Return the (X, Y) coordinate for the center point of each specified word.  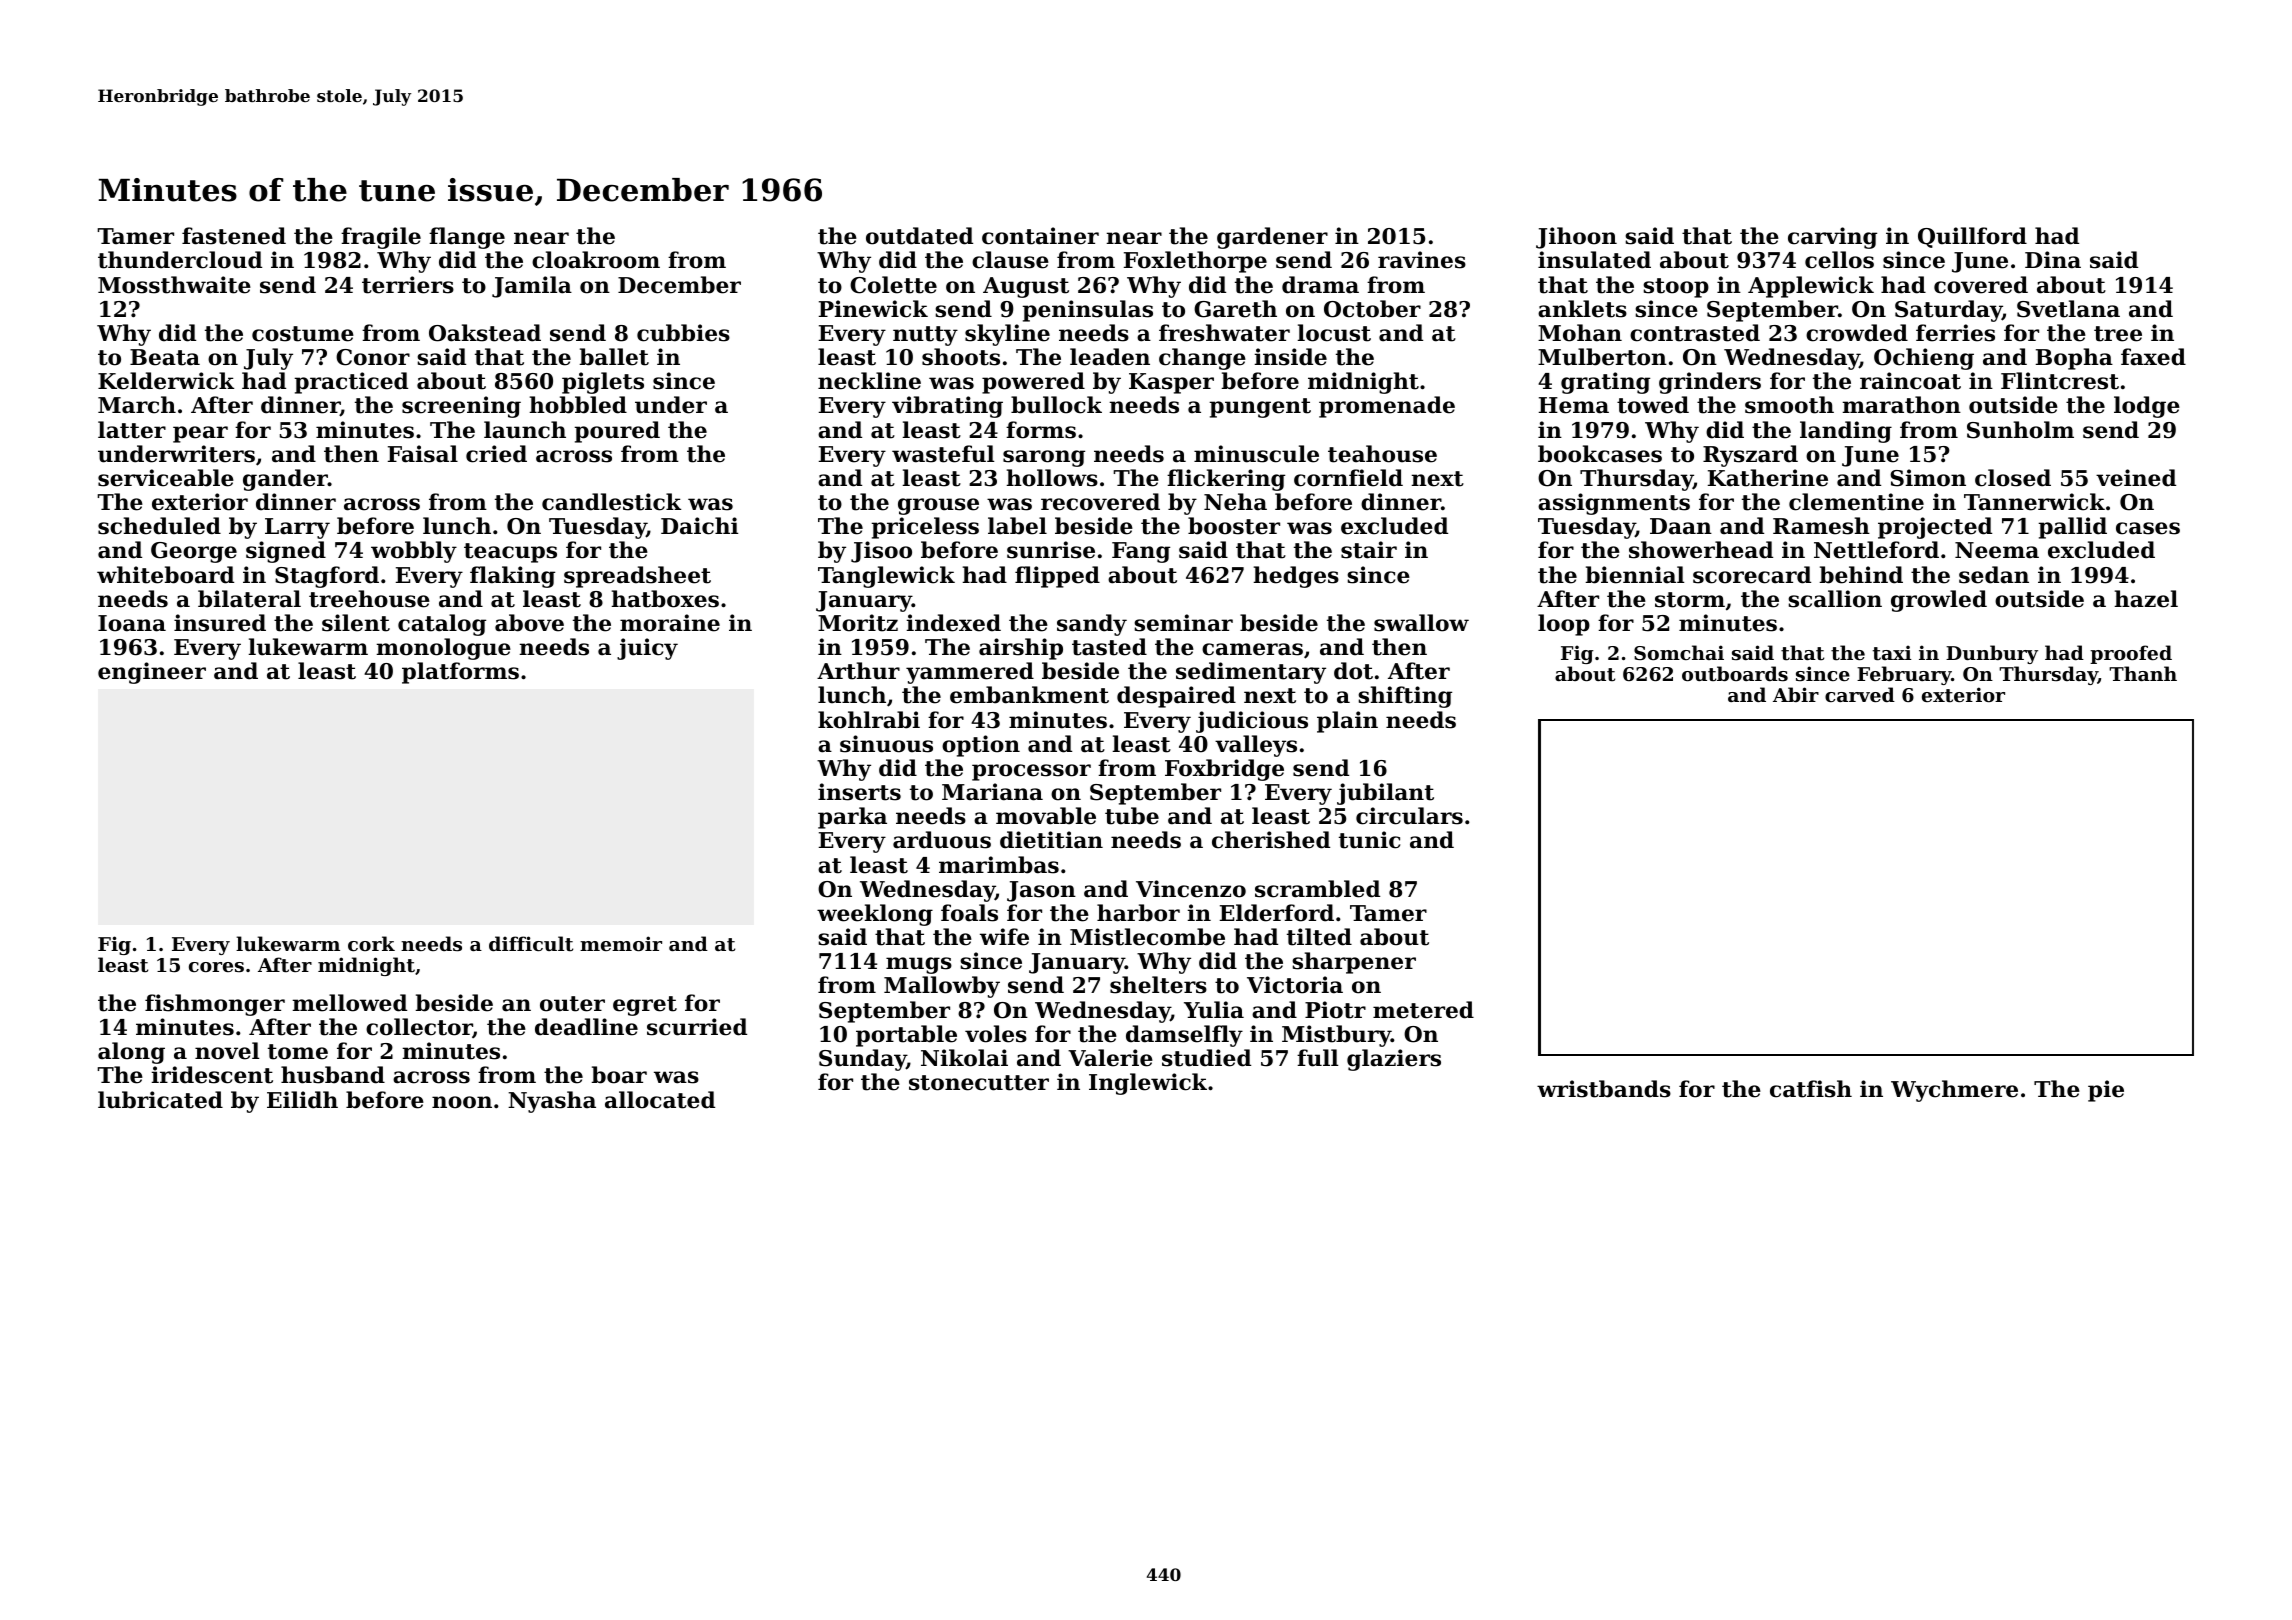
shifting (1405, 697)
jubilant (1385, 794)
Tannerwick (2034, 502)
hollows (1052, 478)
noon (462, 1102)
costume (303, 334)
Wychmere (1954, 1091)
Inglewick (1148, 1084)
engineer (152, 673)
